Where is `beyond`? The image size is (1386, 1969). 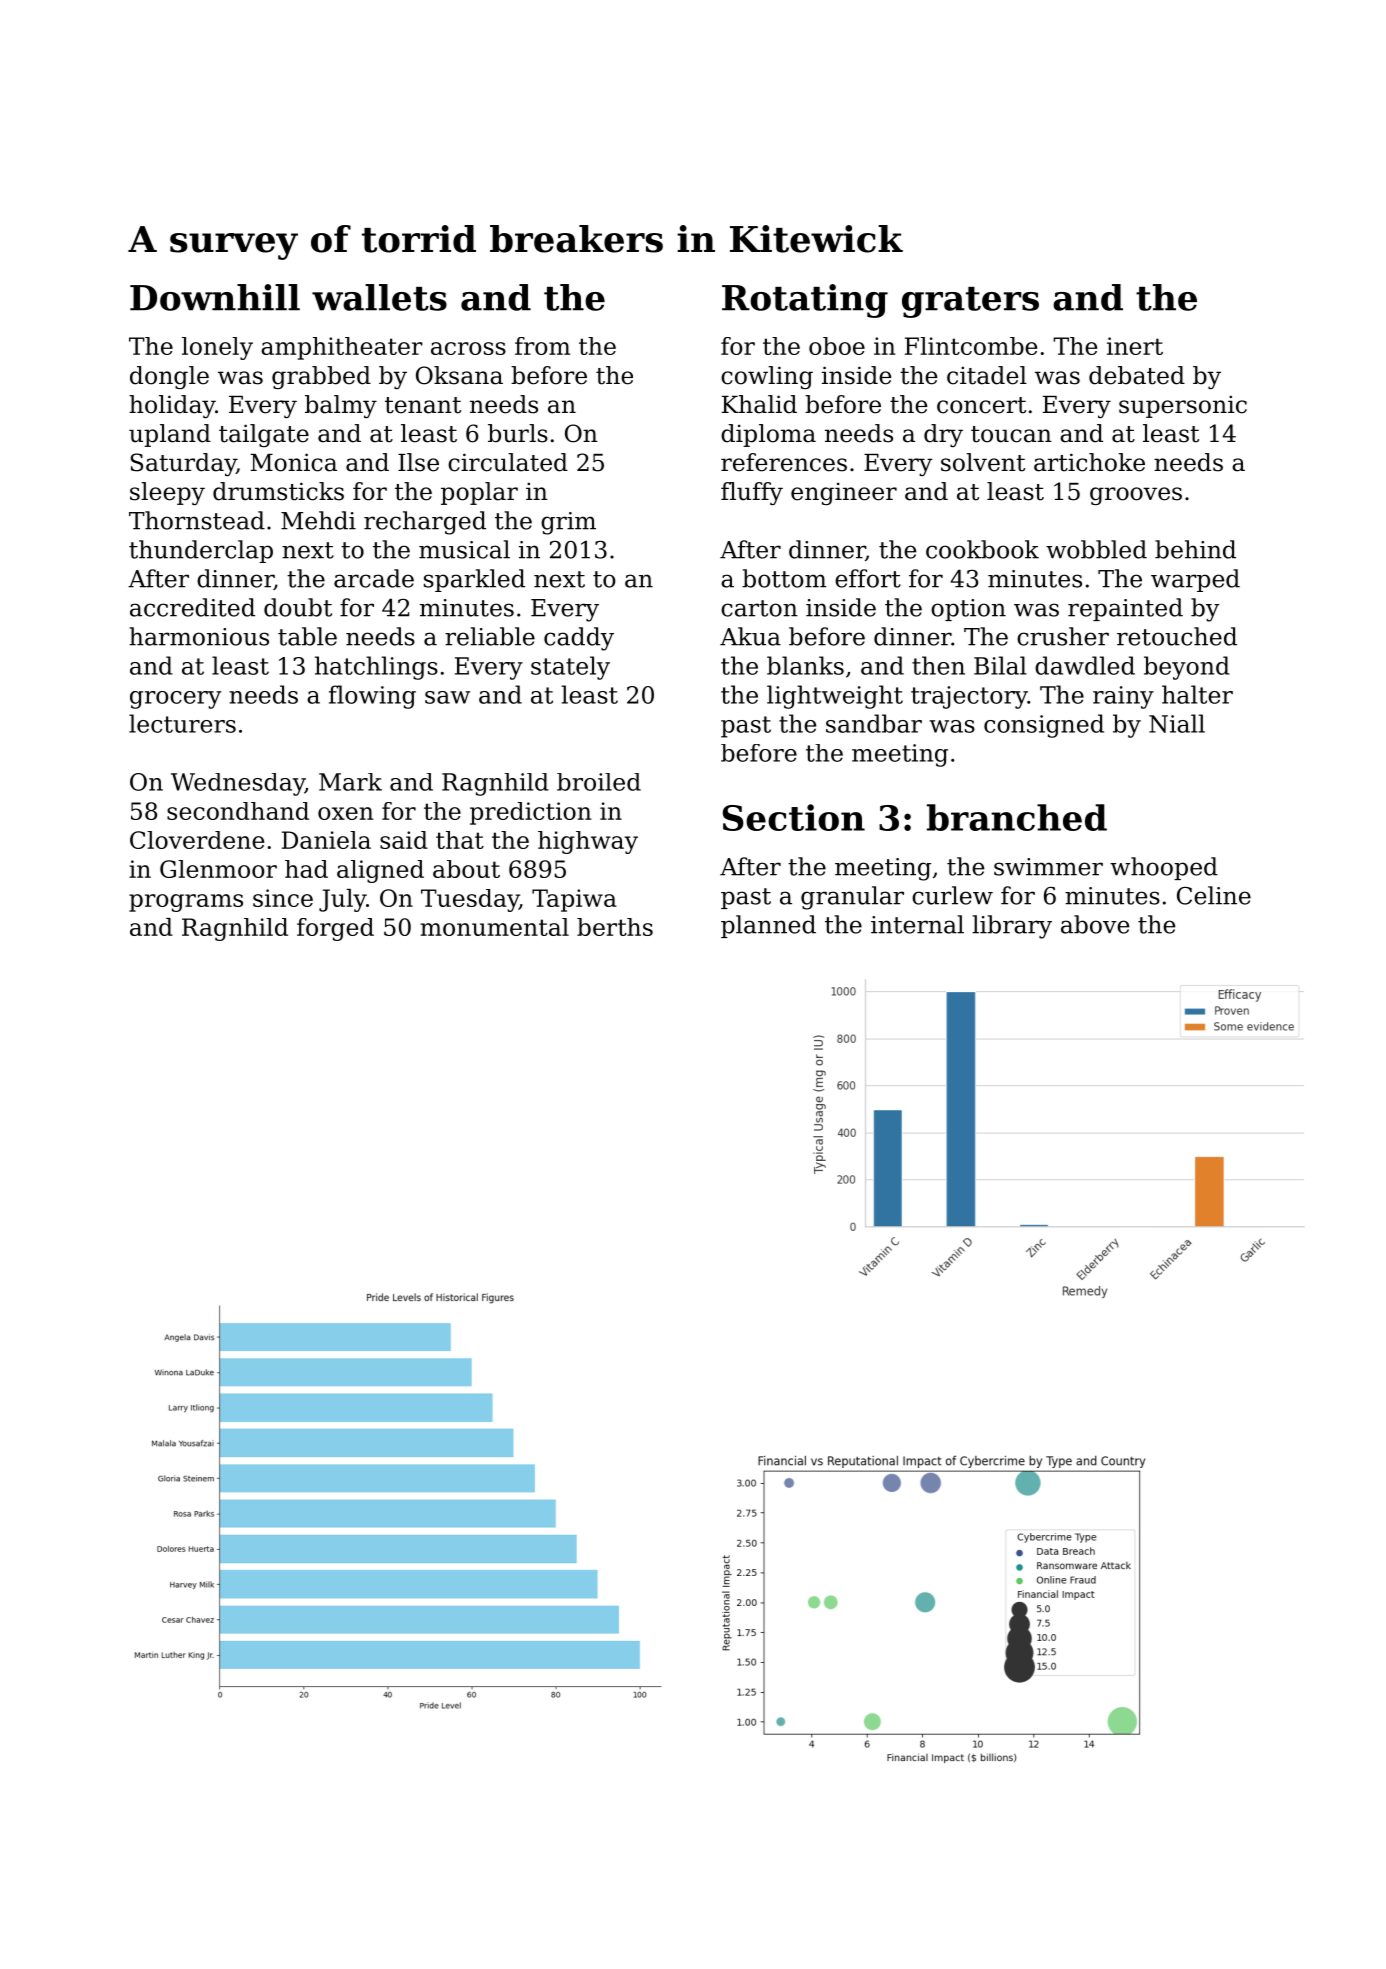
beyond is located at coordinates (1187, 668).
